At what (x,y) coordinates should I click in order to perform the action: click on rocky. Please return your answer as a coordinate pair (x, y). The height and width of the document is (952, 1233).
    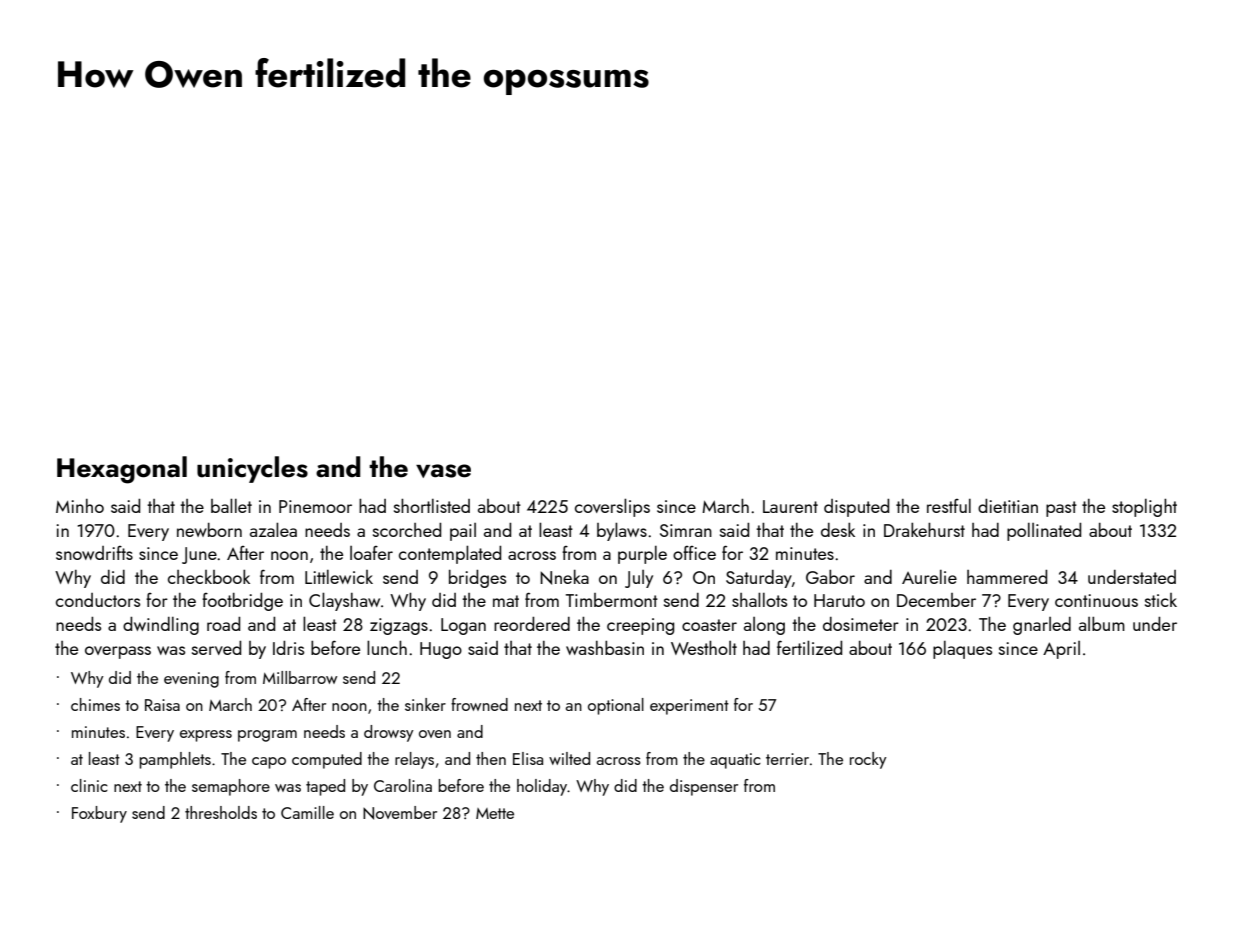
    Looking at the image, I should click on (868, 760).
